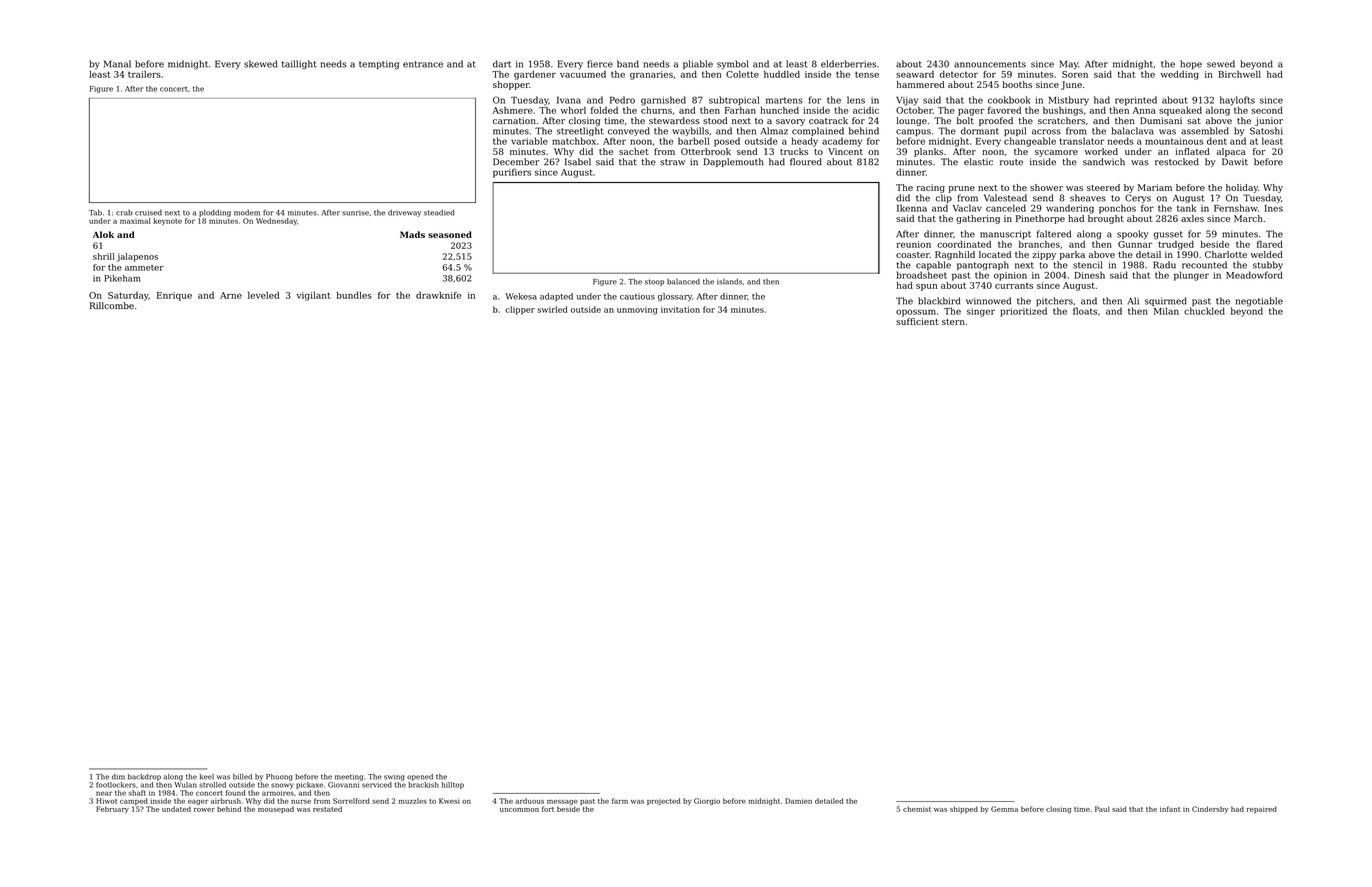 The width and height of the screenshot is (1372, 887). I want to click on fierce, so click(600, 64).
